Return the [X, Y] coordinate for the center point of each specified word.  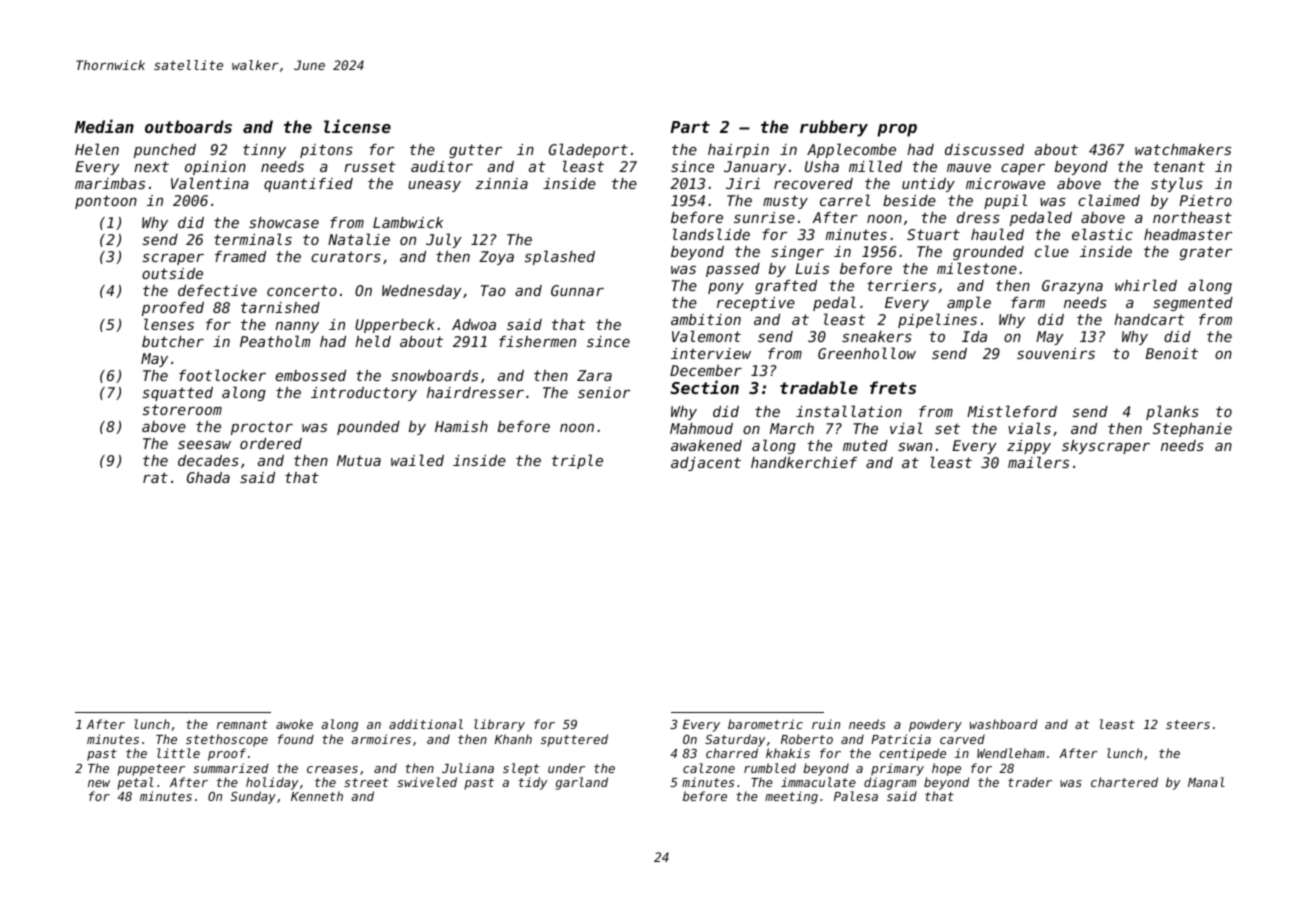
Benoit [1172, 353]
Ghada [208, 477]
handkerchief [804, 462]
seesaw [204, 445]
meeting [791, 797]
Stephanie [1192, 430]
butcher [173, 341]
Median [104, 126]
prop [897, 130]
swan [915, 447]
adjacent [706, 464]
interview [711, 353]
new [99, 783]
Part [690, 127]
